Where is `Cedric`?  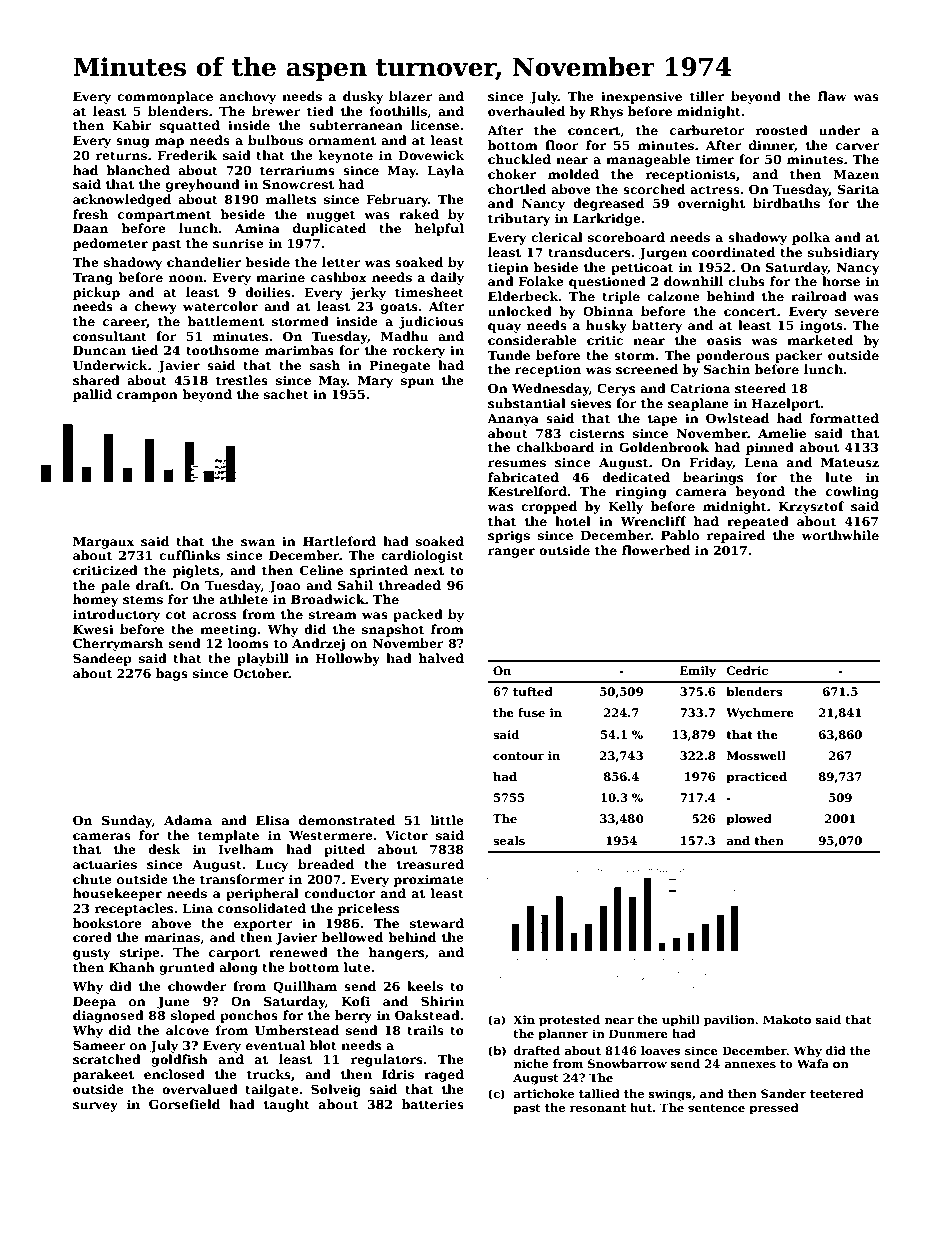
Cedric is located at coordinates (747, 670).
